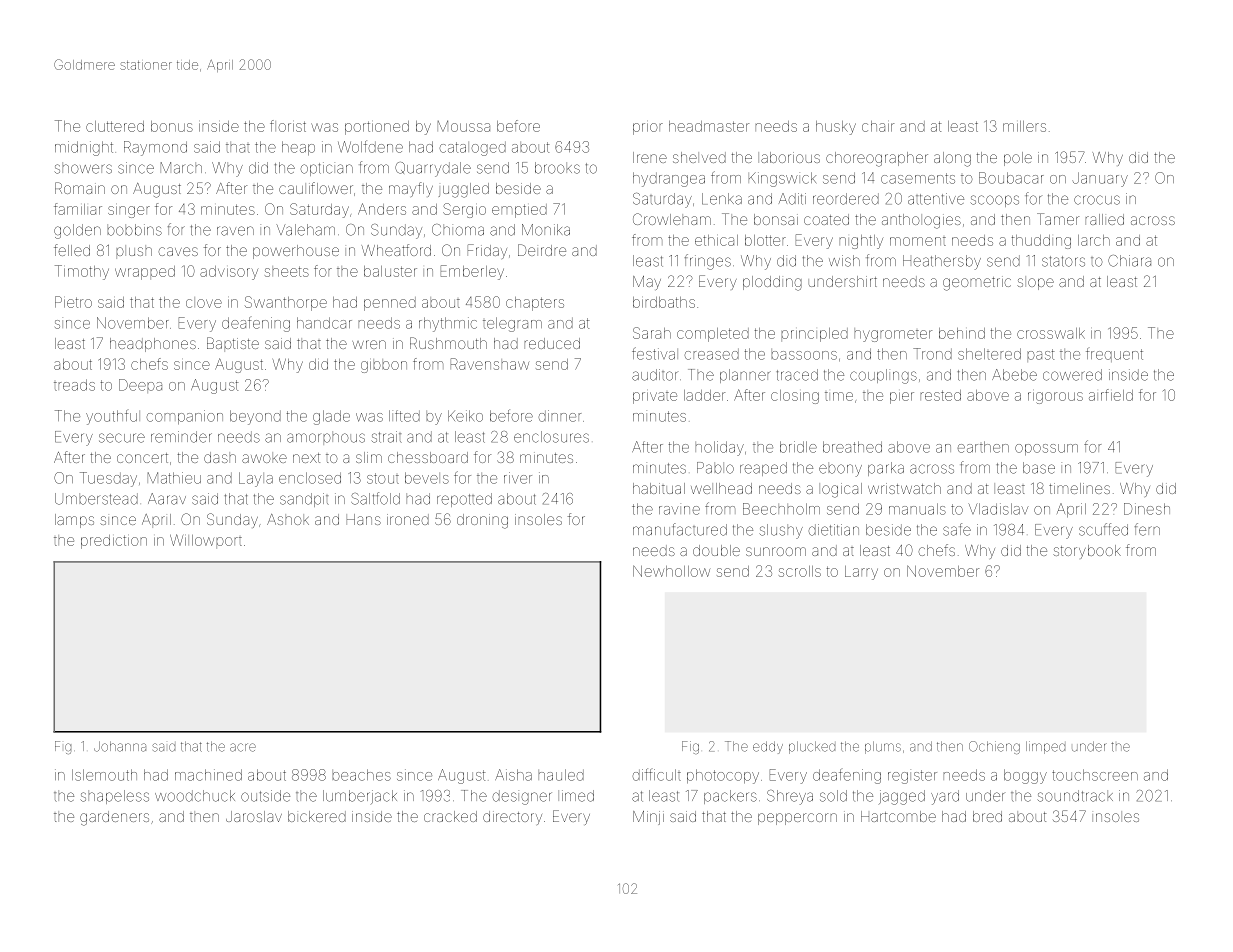 This document has height=952, width=1233. I want to click on storybook, so click(1087, 552).
